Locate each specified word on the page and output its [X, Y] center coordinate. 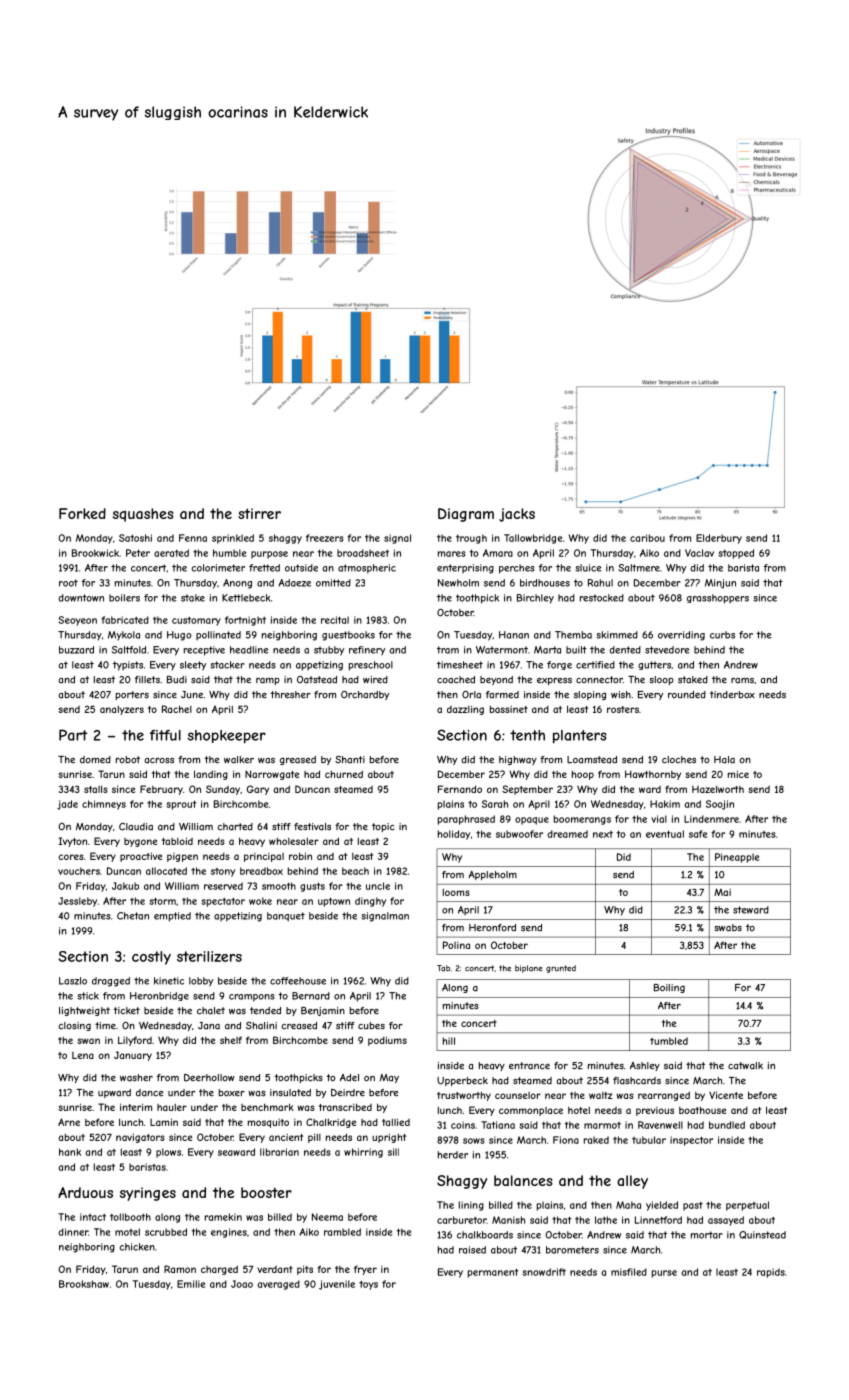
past [693, 1206]
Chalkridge [331, 1123]
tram [448, 650]
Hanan [514, 635]
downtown [81, 598]
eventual [665, 834]
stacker [227, 665]
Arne [69, 1122]
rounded [687, 695]
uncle [378, 886]
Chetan [133, 916]
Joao [242, 1284]
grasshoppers [718, 599]
